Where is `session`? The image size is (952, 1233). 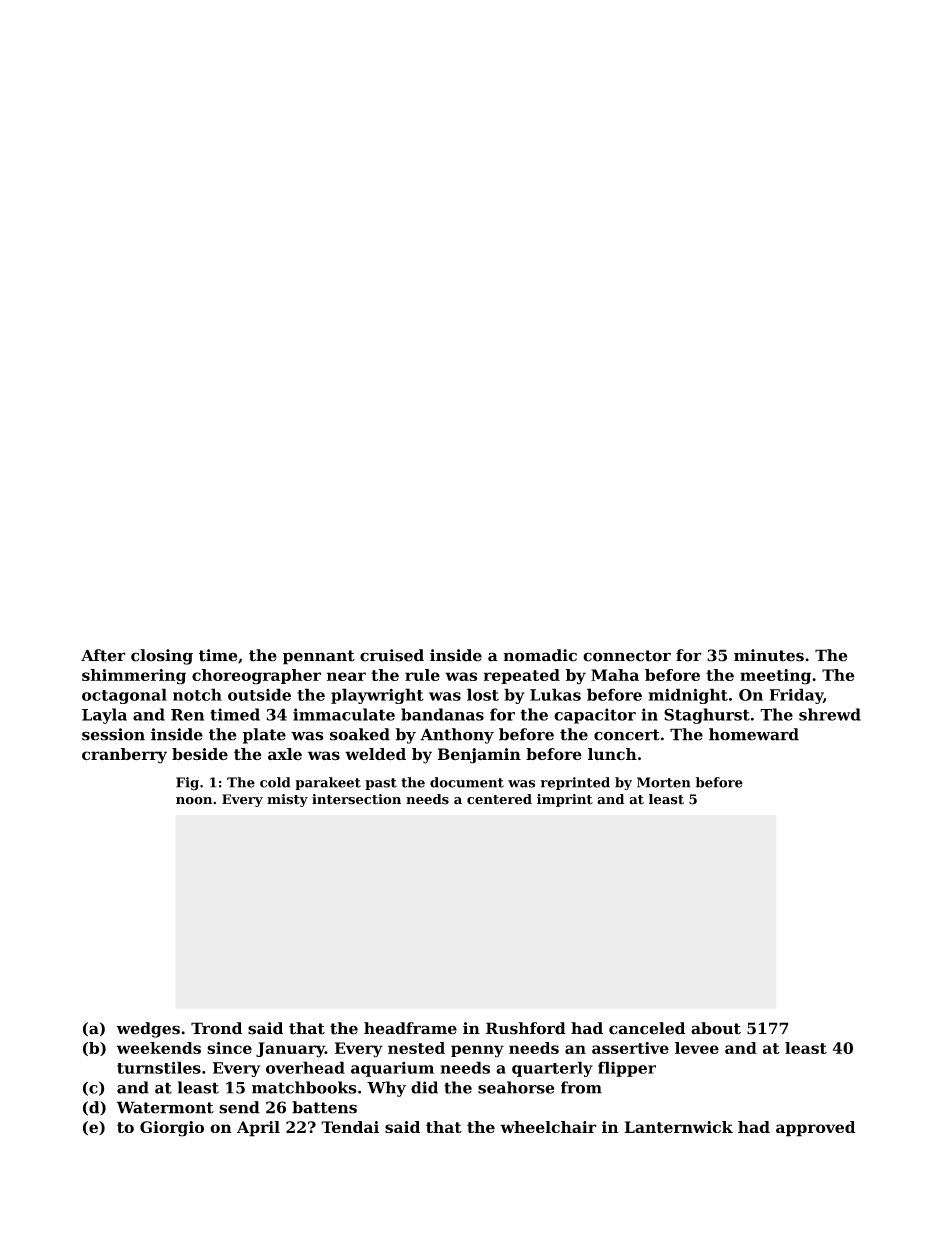 session is located at coordinates (113, 734).
